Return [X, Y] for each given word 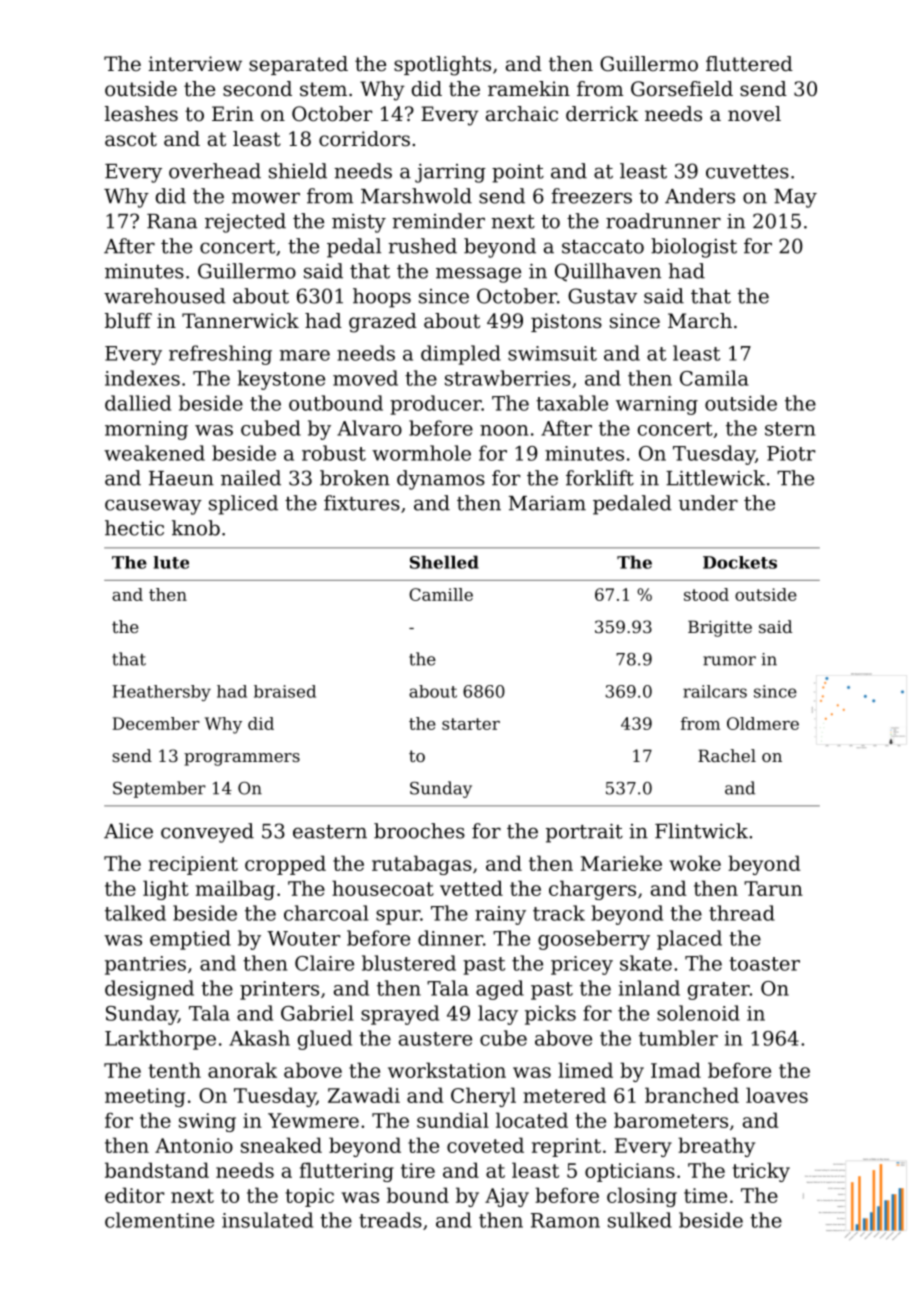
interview [195, 64]
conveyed [207, 833]
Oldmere [763, 723]
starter [471, 724]
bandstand [157, 1170]
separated [298, 65]
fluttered [749, 64]
